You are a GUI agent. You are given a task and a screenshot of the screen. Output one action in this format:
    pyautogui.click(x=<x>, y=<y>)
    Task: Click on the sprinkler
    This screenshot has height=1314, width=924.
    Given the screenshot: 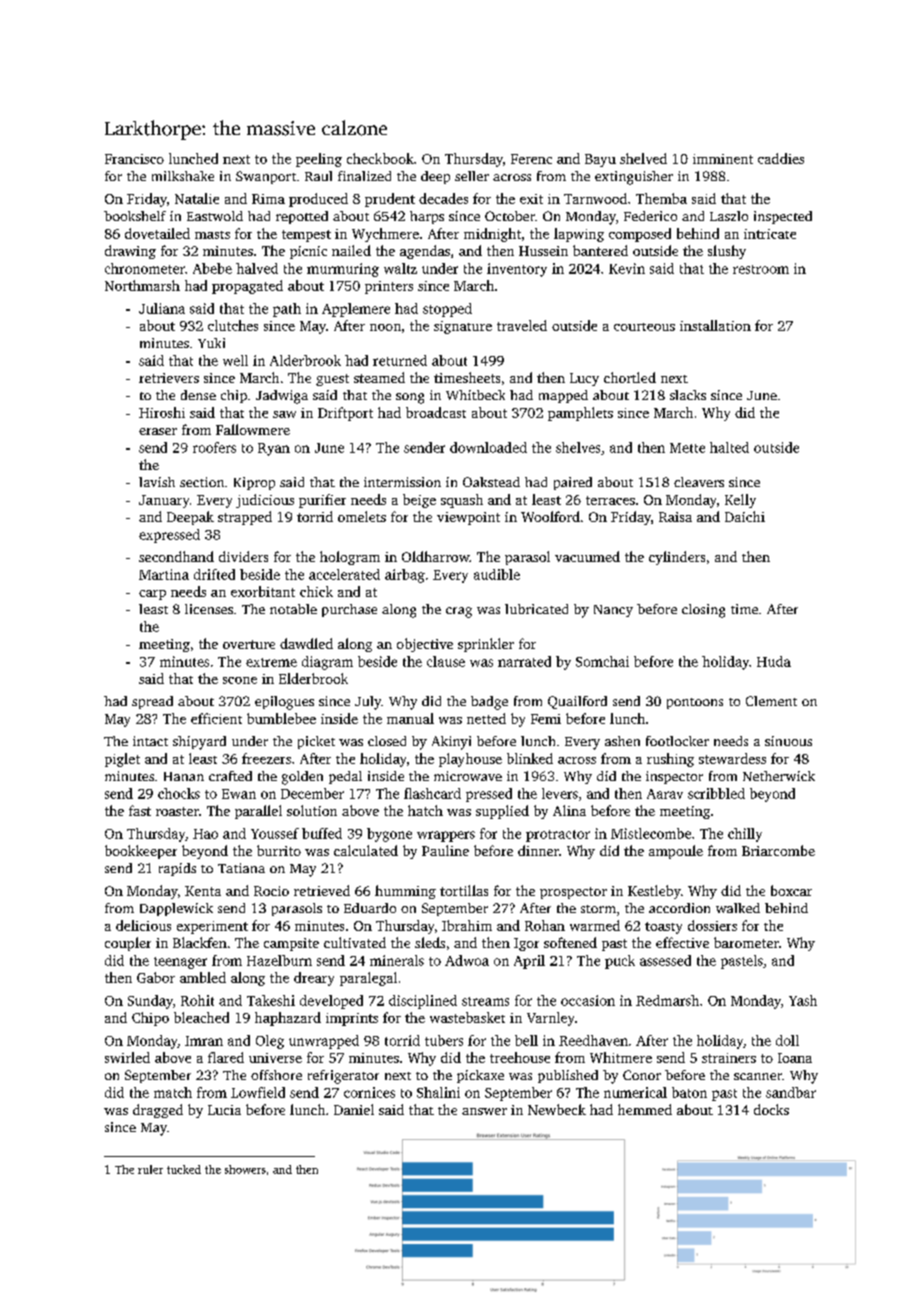 What is the action you would take?
    pyautogui.click(x=486, y=645)
